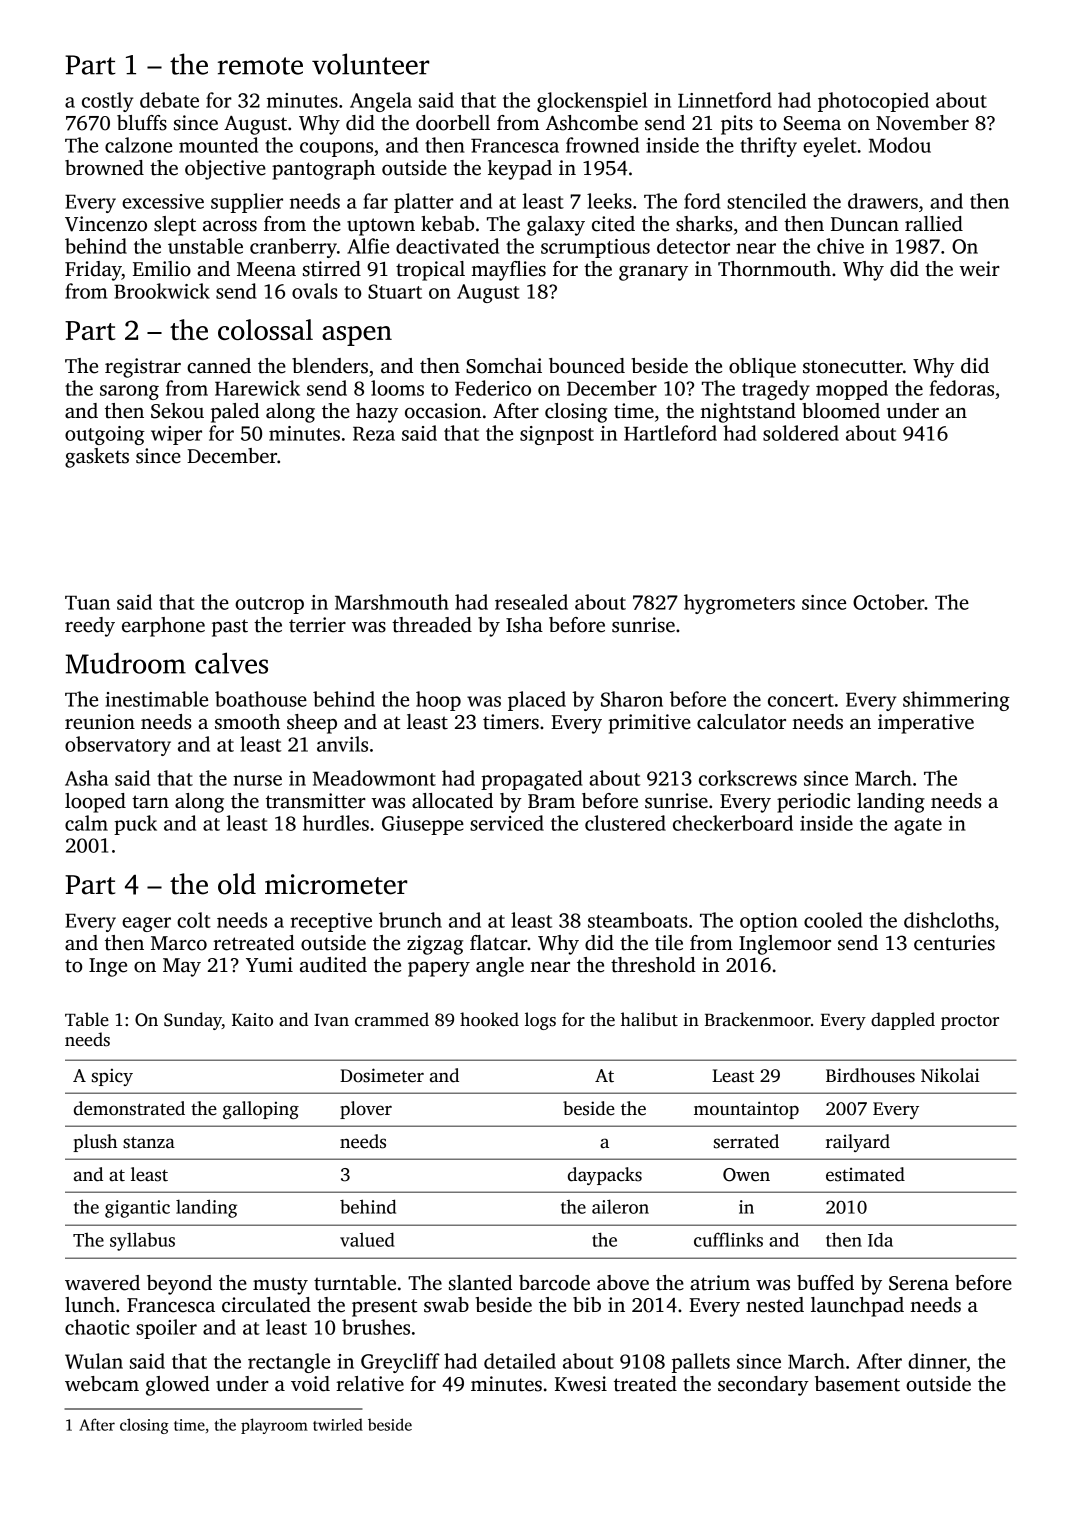 The height and width of the screenshot is (1529, 1081). Describe the element at coordinates (261, 1110) in the screenshot. I see `galloping` at that location.
